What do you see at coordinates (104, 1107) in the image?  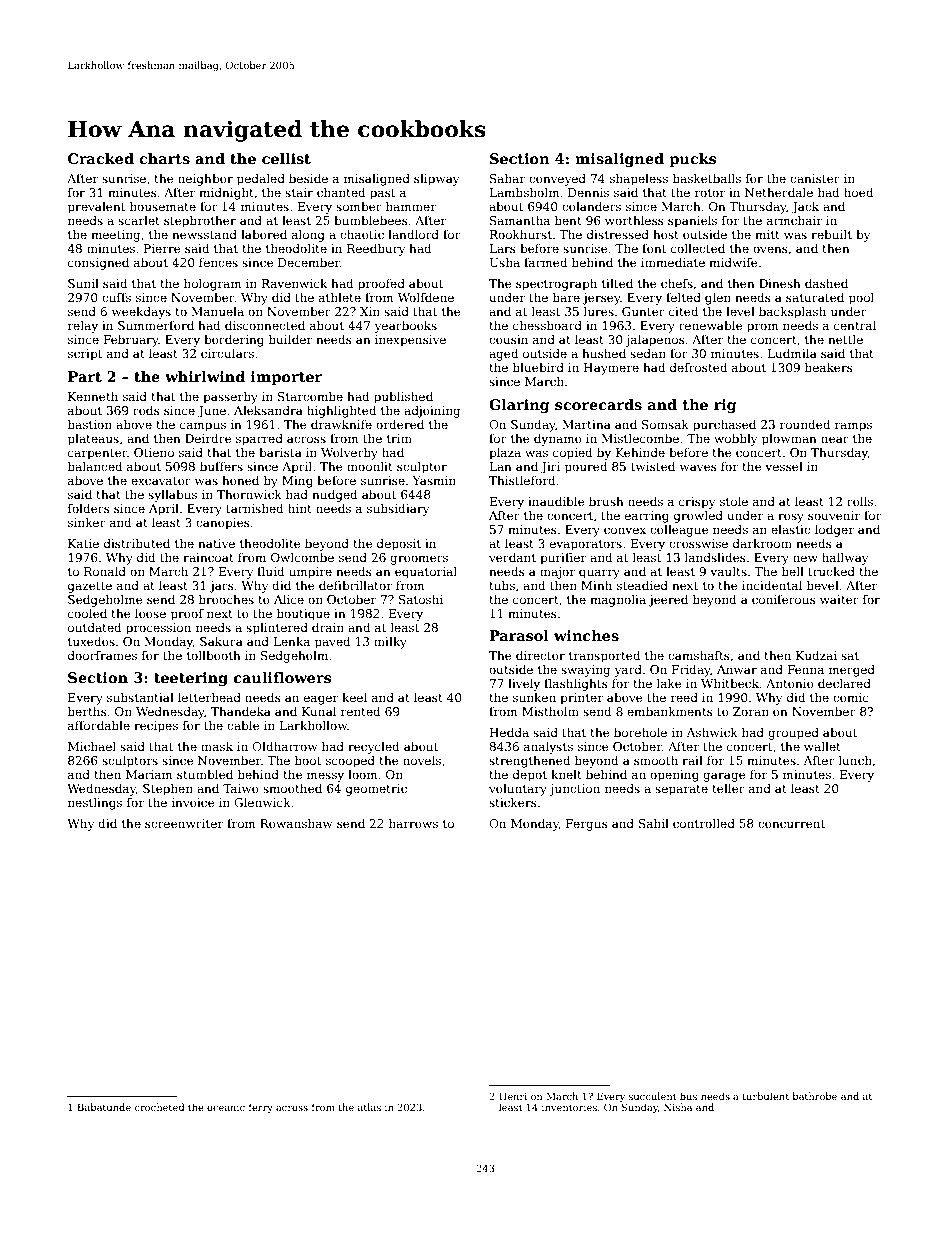 I see `Babatunde` at bounding box center [104, 1107].
